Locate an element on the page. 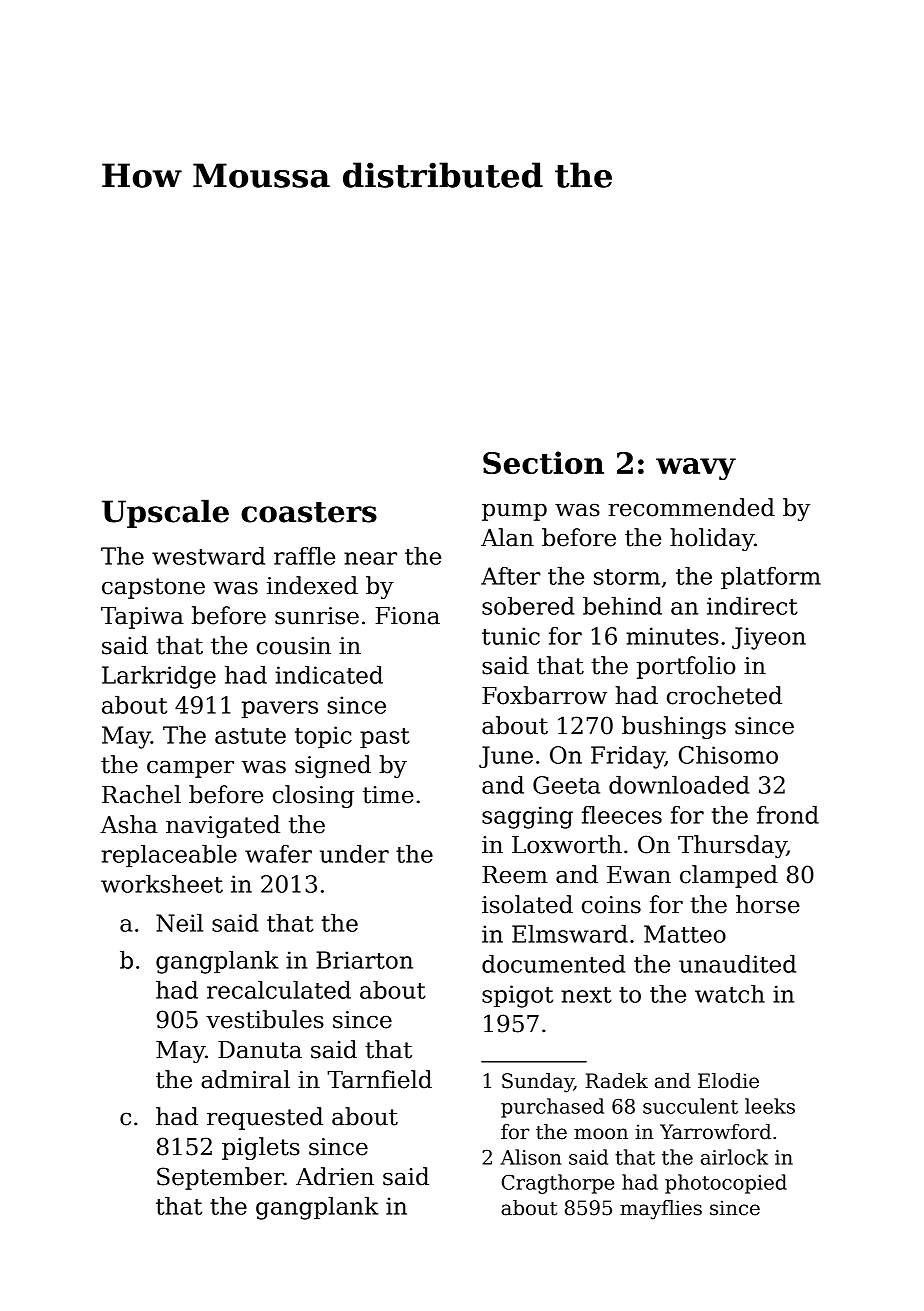 The width and height of the document is (924, 1311). piglets is located at coordinates (261, 1148).
